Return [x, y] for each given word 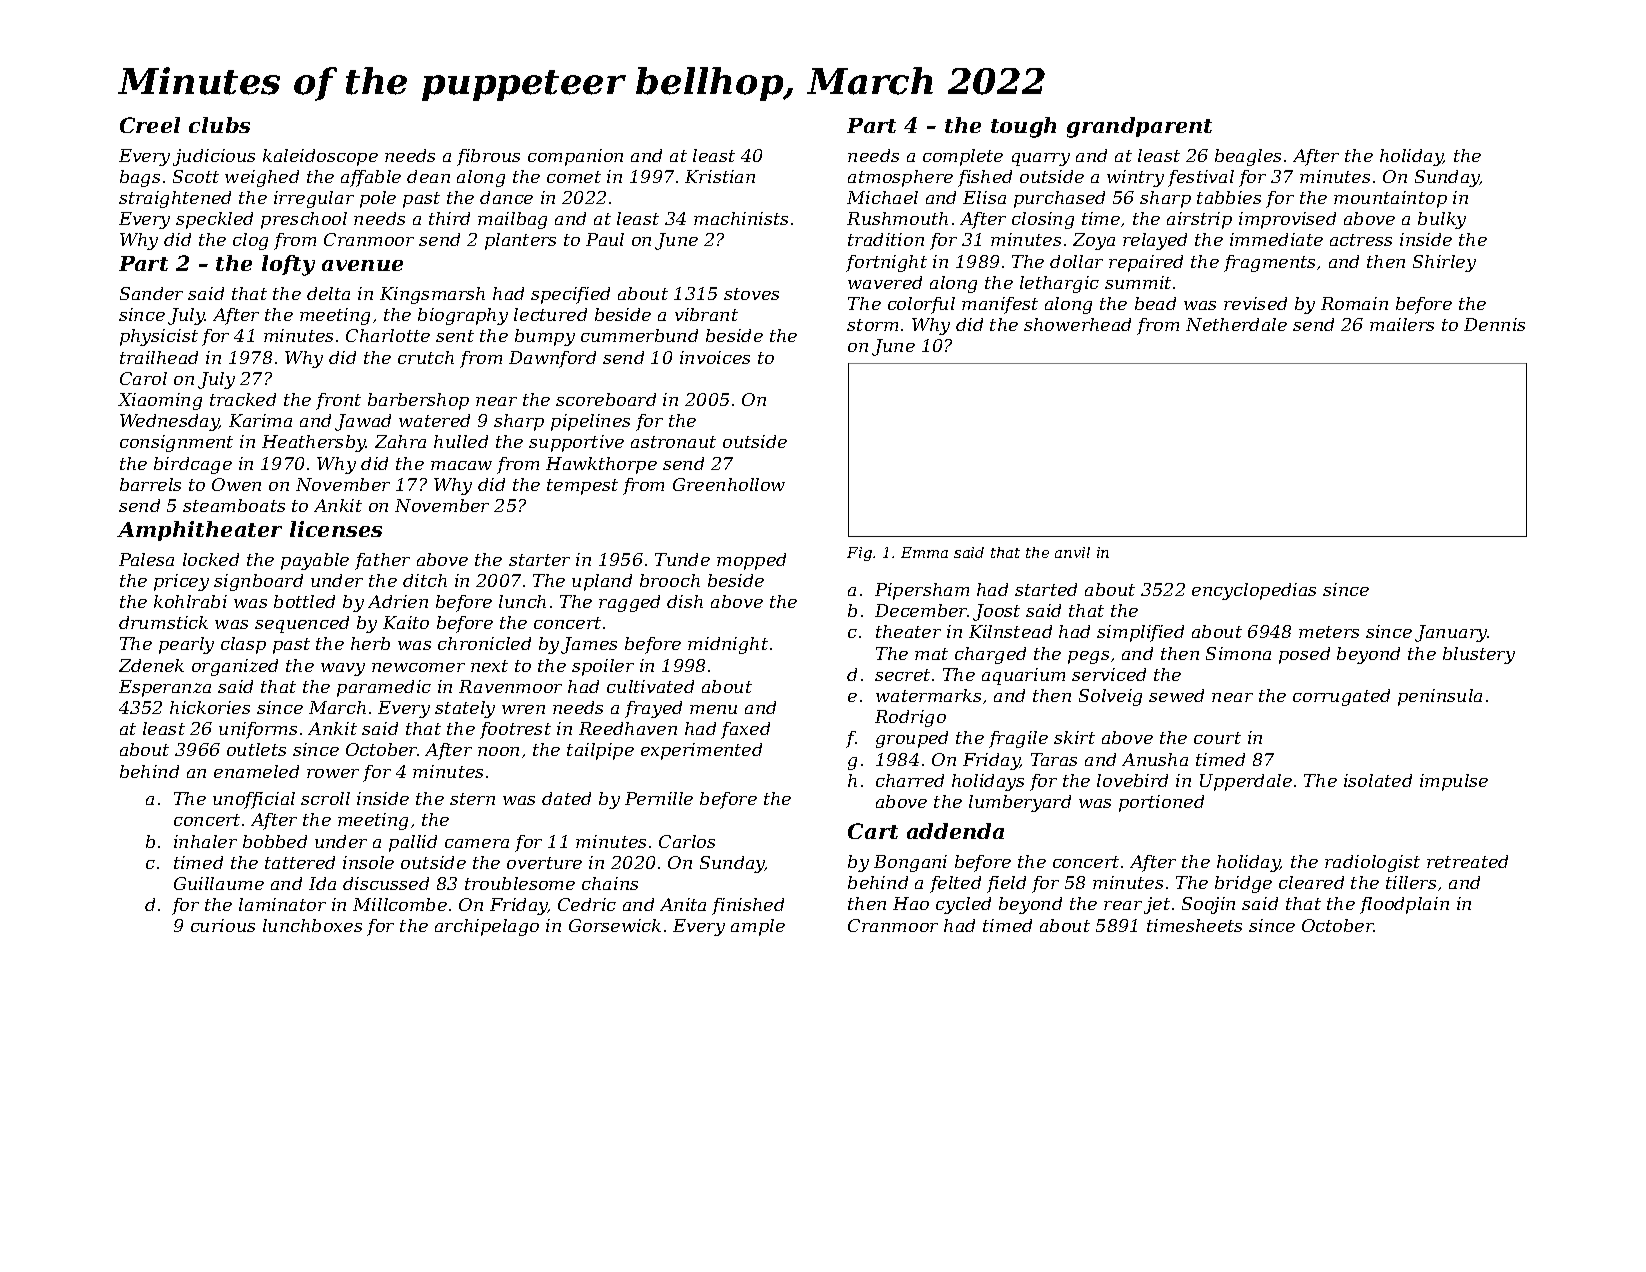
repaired [1146, 263]
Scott [196, 176]
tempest [582, 487]
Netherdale [1236, 324]
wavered [885, 282]
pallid [413, 843]
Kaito [406, 622]
